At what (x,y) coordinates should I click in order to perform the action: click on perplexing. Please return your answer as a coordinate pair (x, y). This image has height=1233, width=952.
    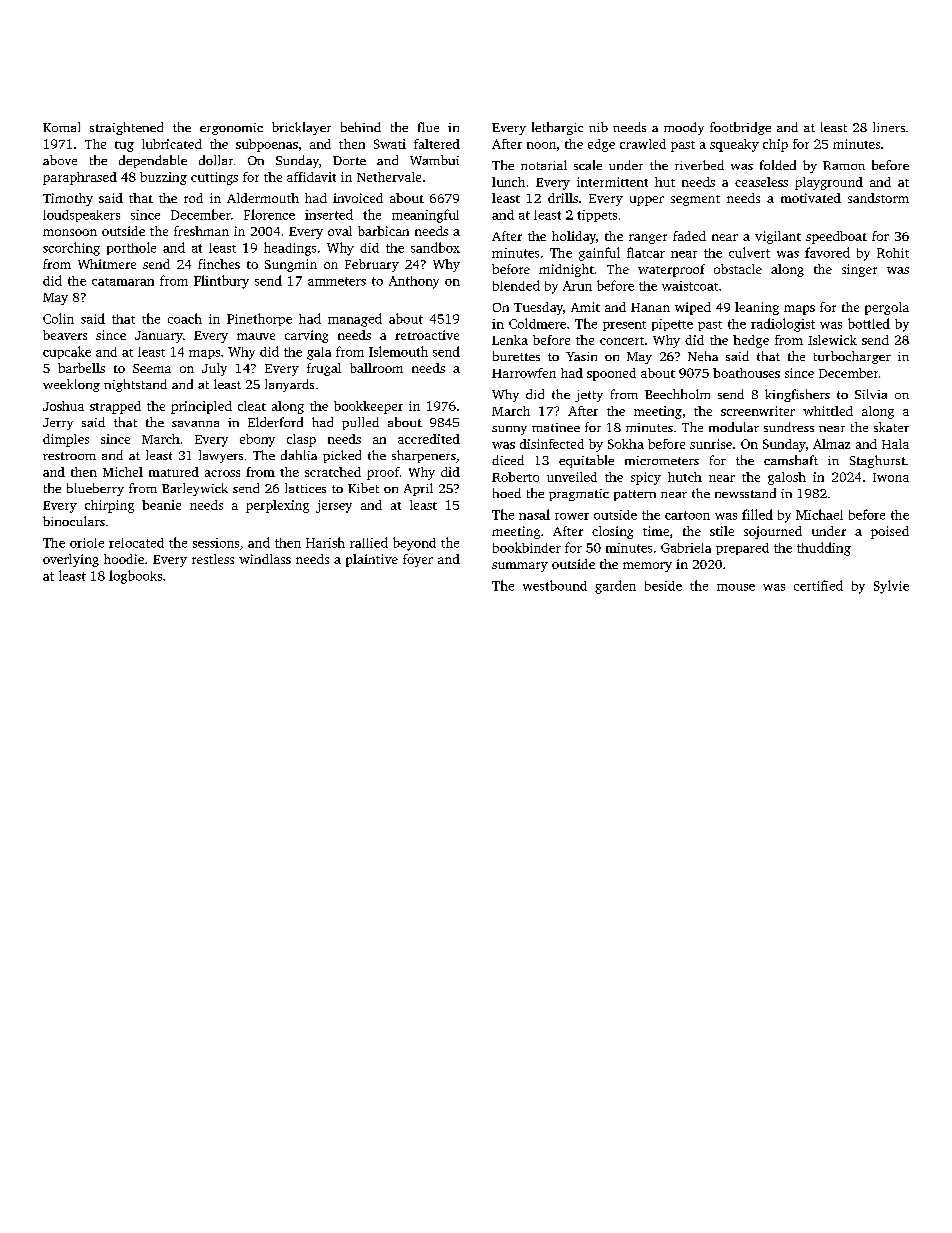
    Looking at the image, I should click on (277, 506).
